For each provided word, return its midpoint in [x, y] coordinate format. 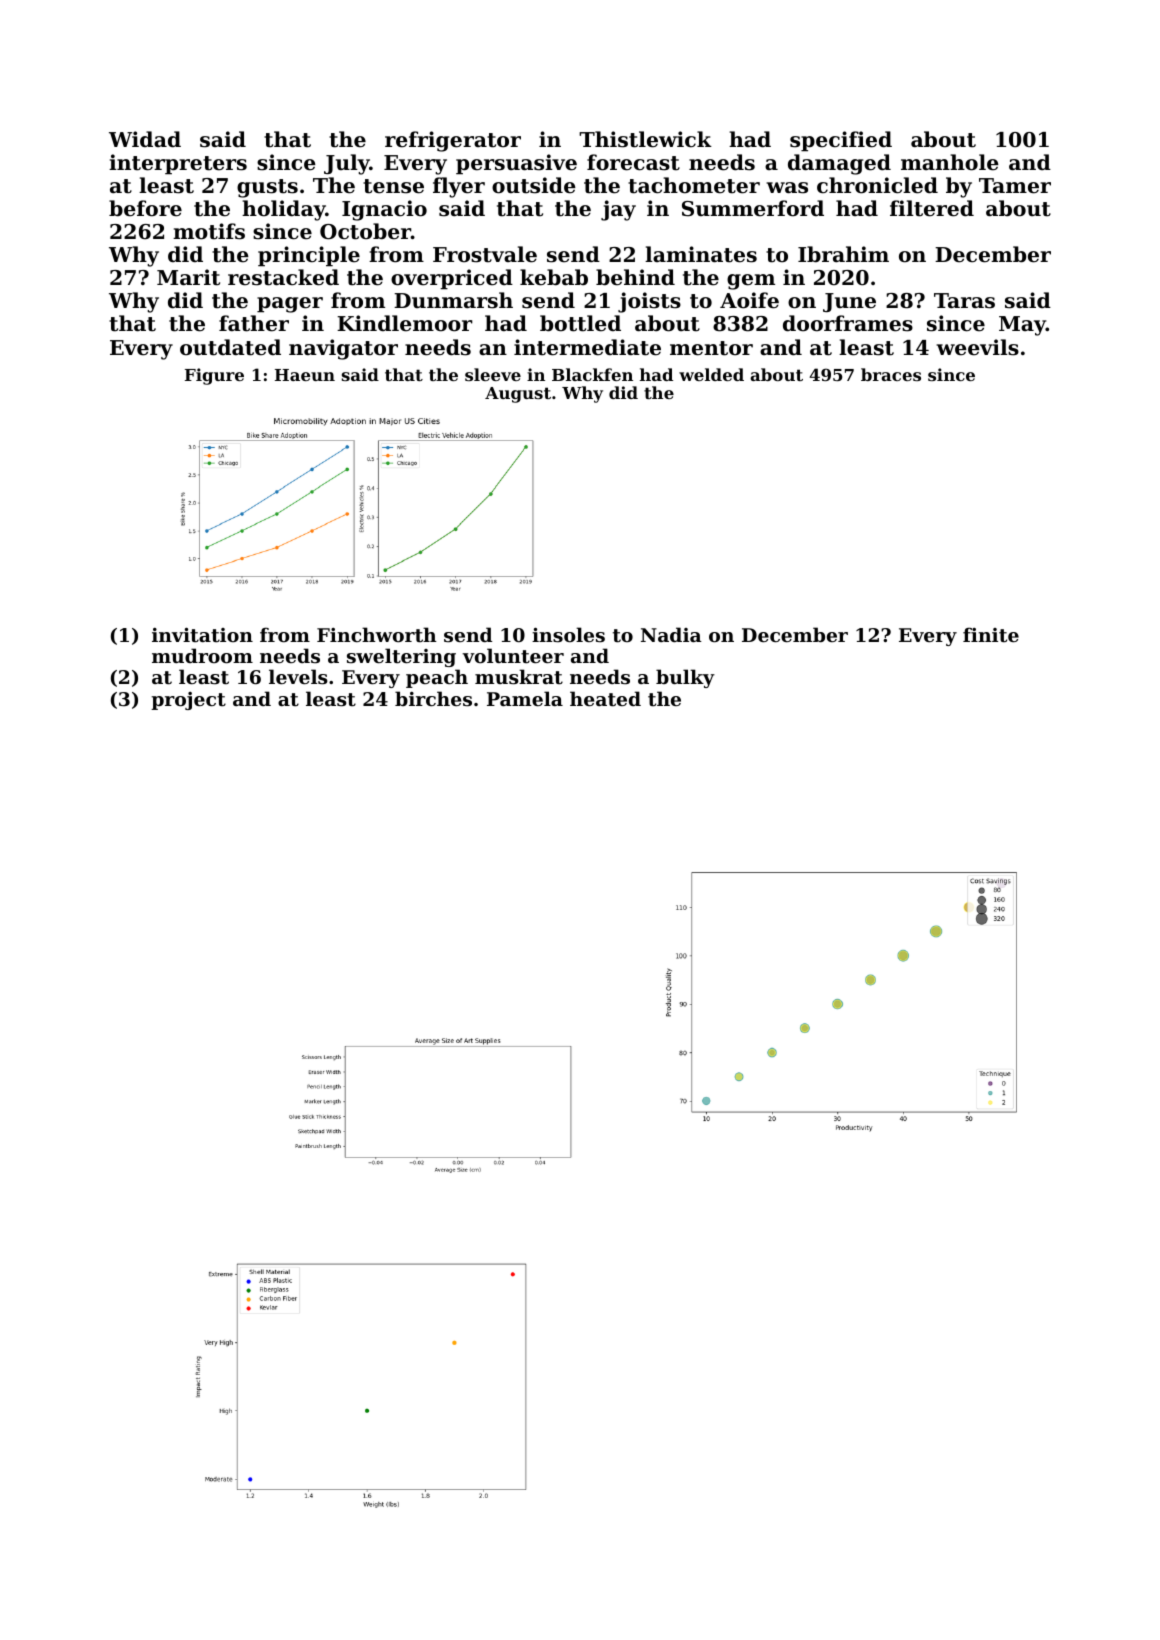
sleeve [493, 374]
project [188, 701]
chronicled [877, 185]
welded [711, 374]
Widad [145, 139]
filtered [932, 208]
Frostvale [485, 254]
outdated [230, 347]
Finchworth [377, 635]
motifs [209, 231]
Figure [214, 376]
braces [891, 374]
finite [991, 634]
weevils [977, 347]
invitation [202, 635]
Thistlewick [645, 139]
